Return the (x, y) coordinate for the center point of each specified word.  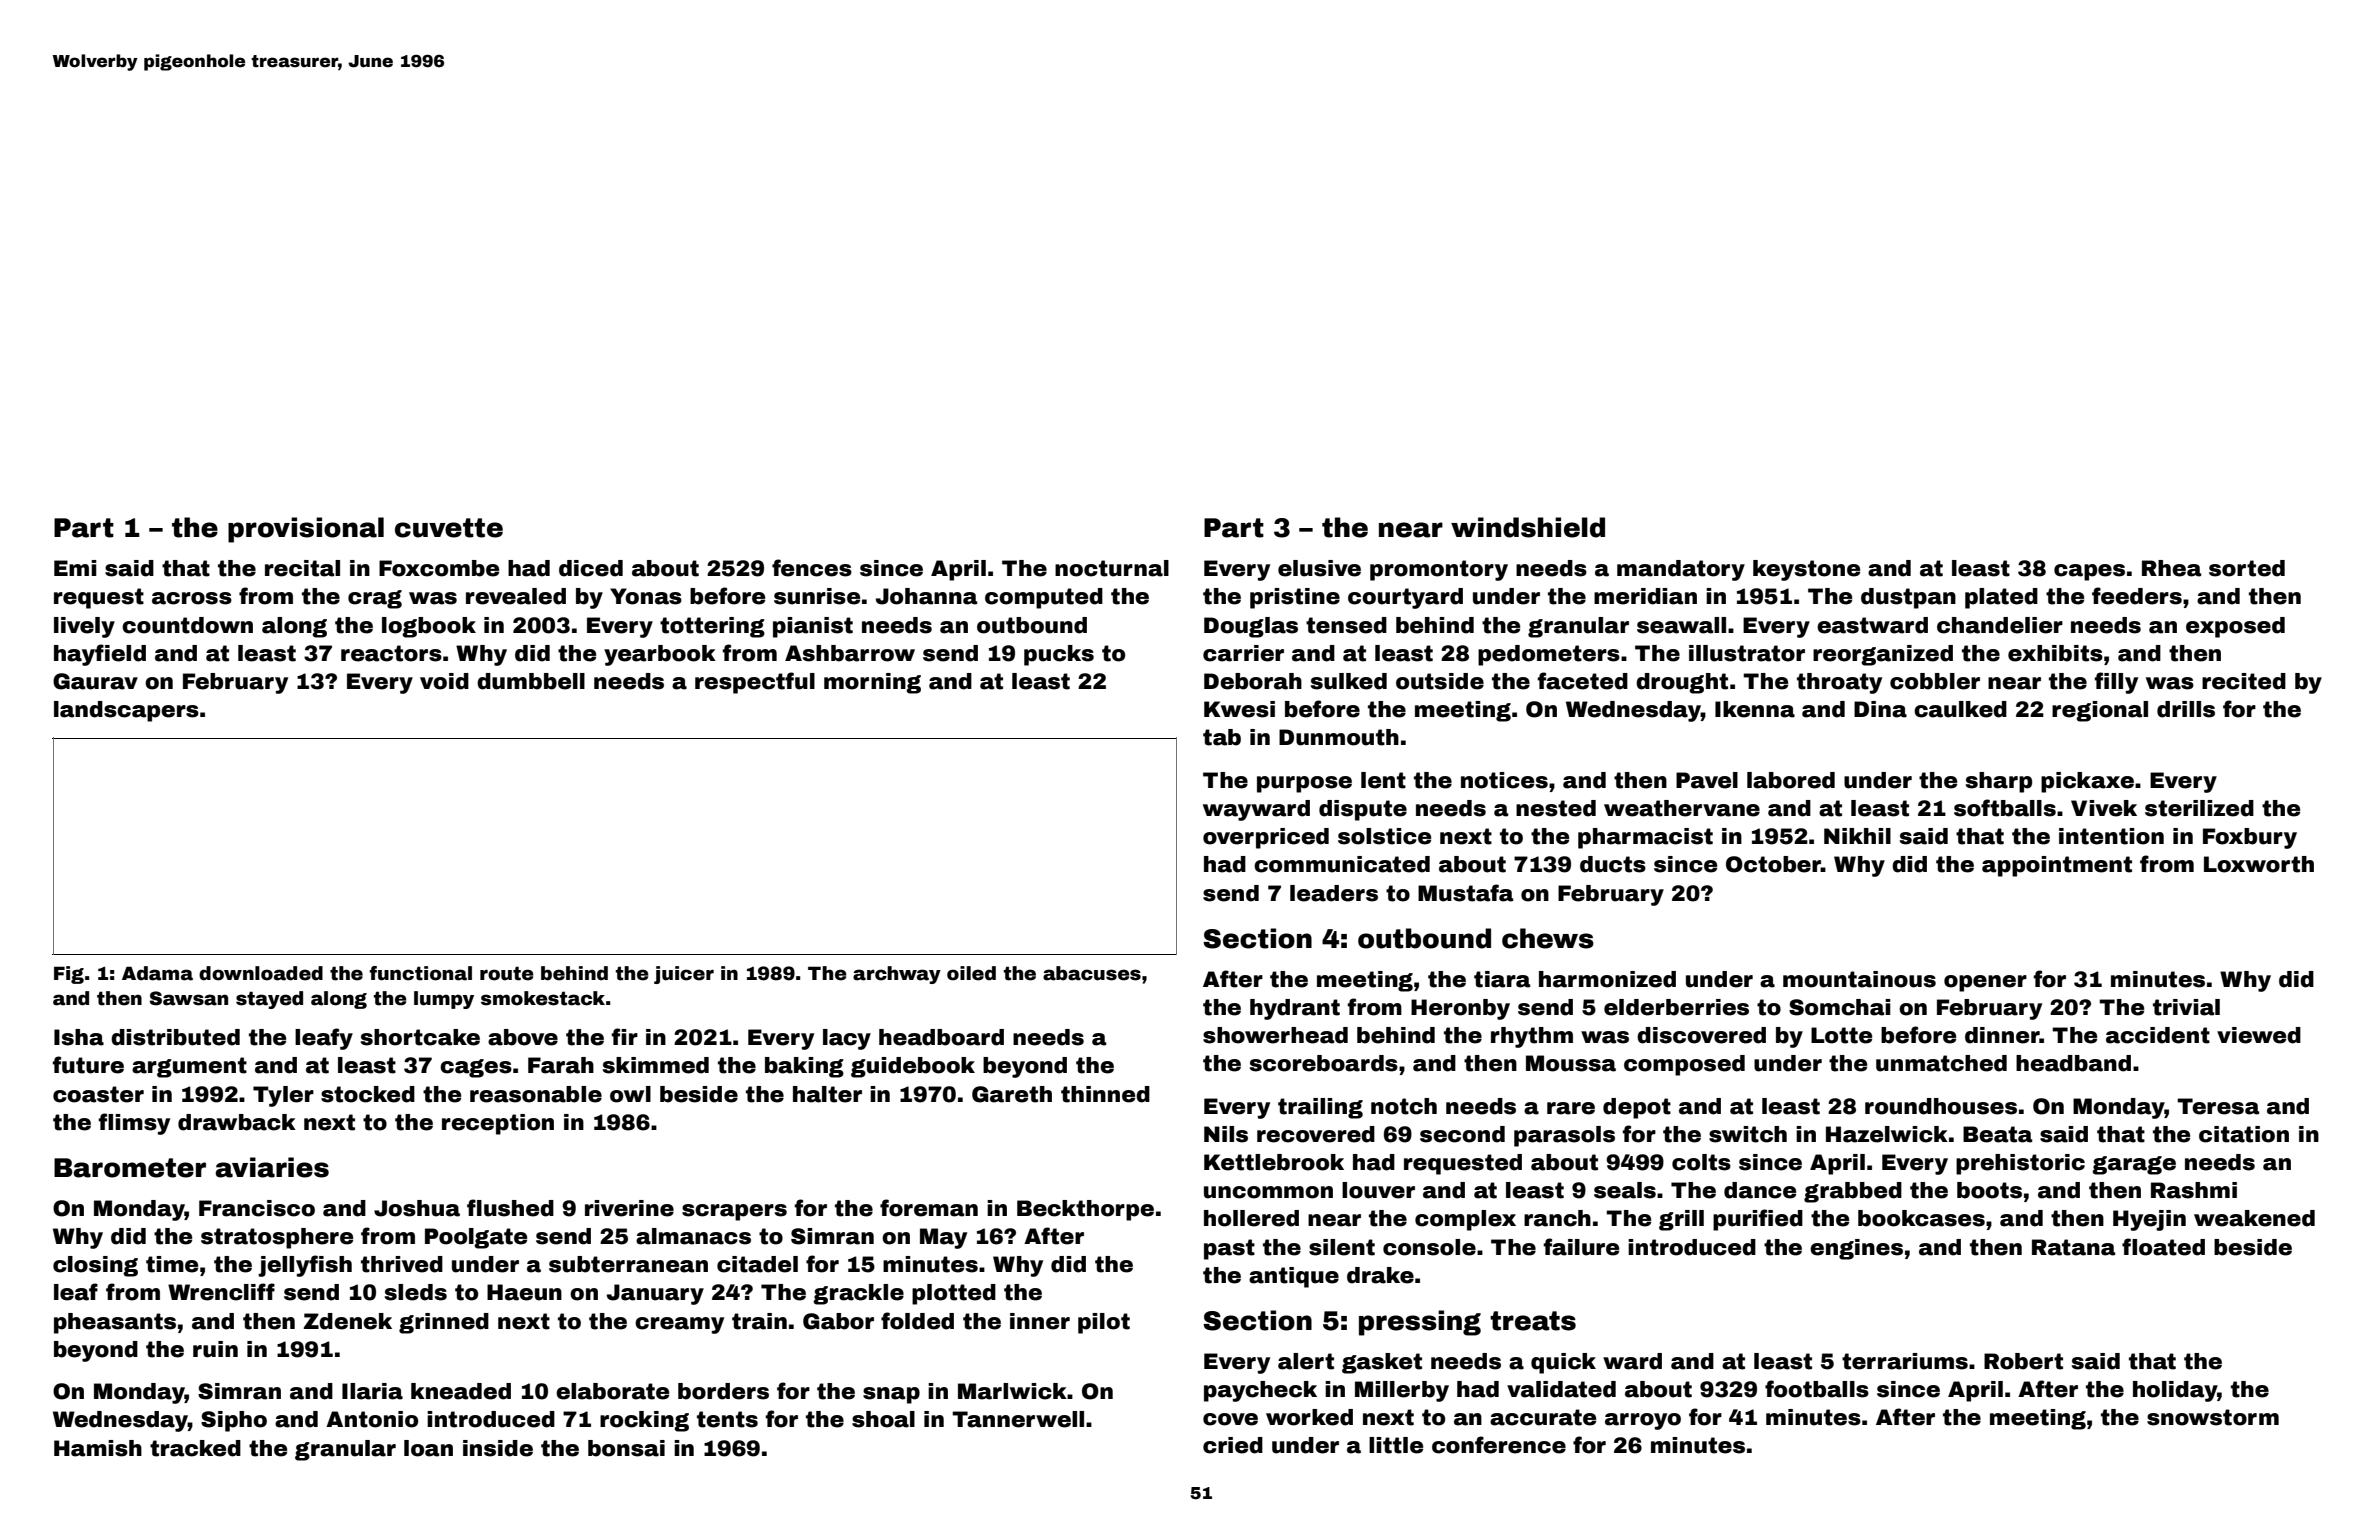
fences (812, 568)
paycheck (1260, 1391)
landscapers (126, 711)
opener (1985, 983)
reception (498, 1124)
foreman (929, 1208)
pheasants (115, 1323)
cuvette (449, 528)
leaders (1334, 893)
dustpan (1908, 598)
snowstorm (2213, 1417)
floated (2163, 1247)
